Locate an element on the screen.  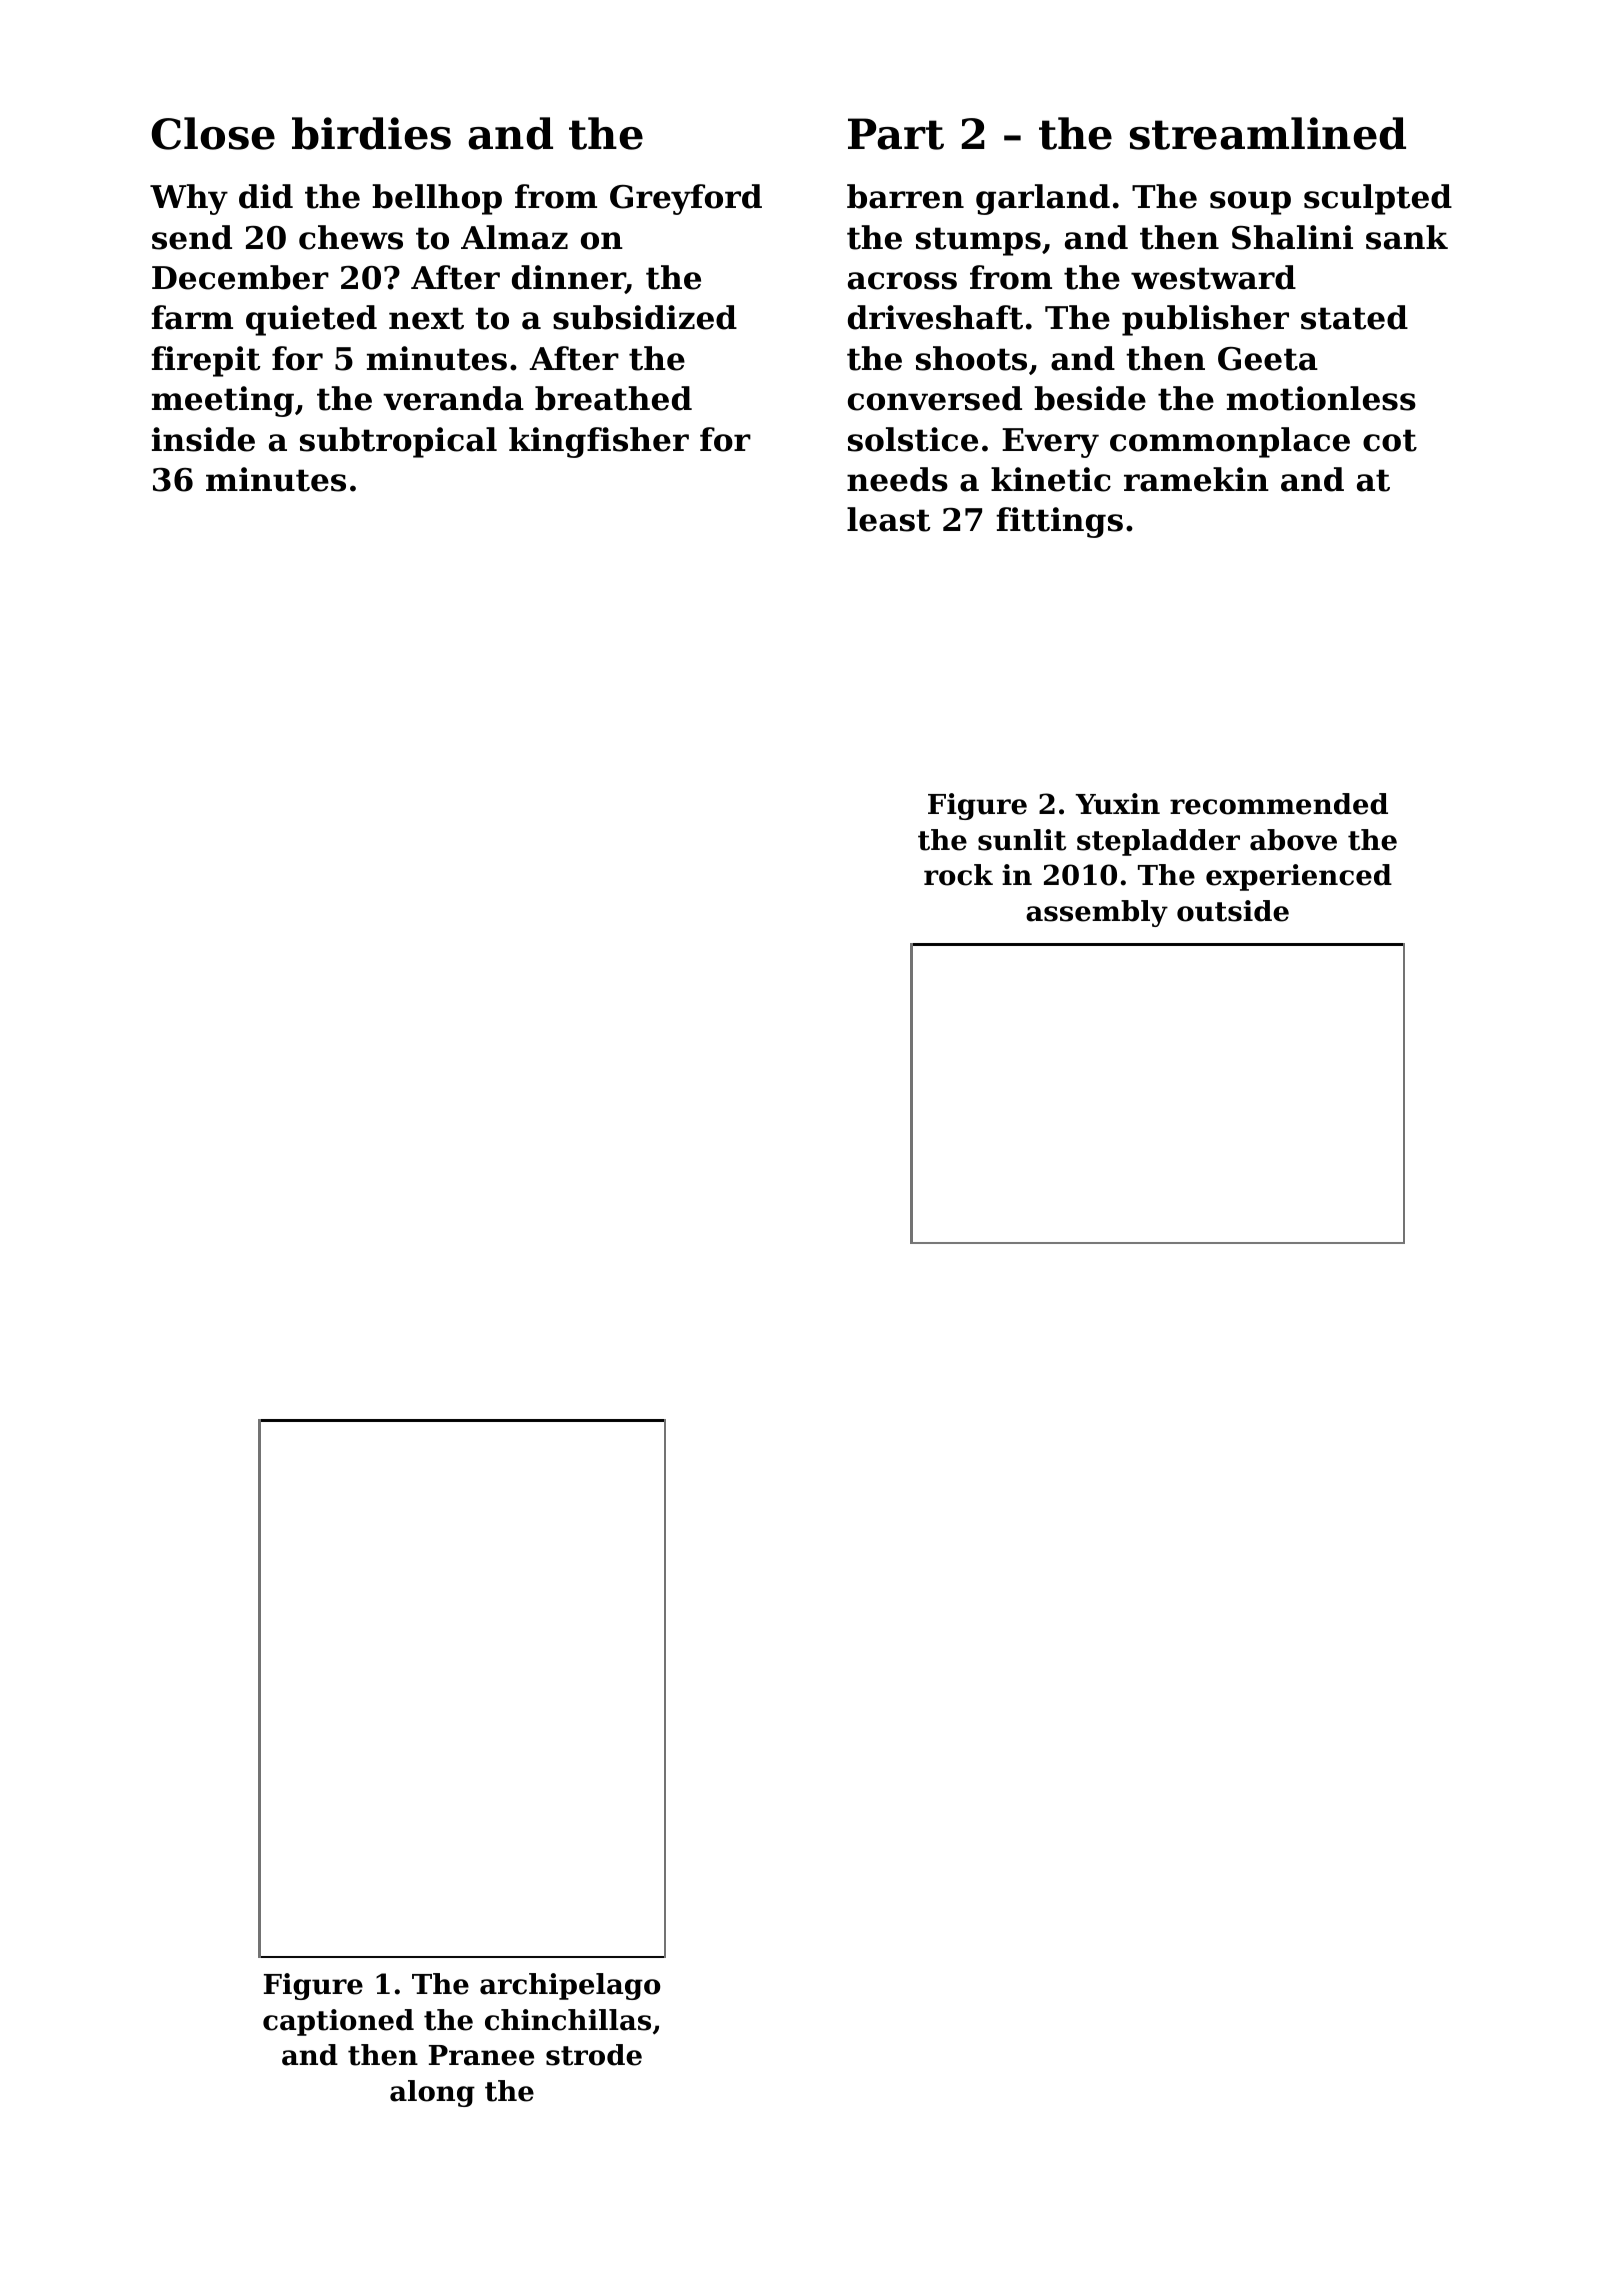
Part is located at coordinates (896, 134).
